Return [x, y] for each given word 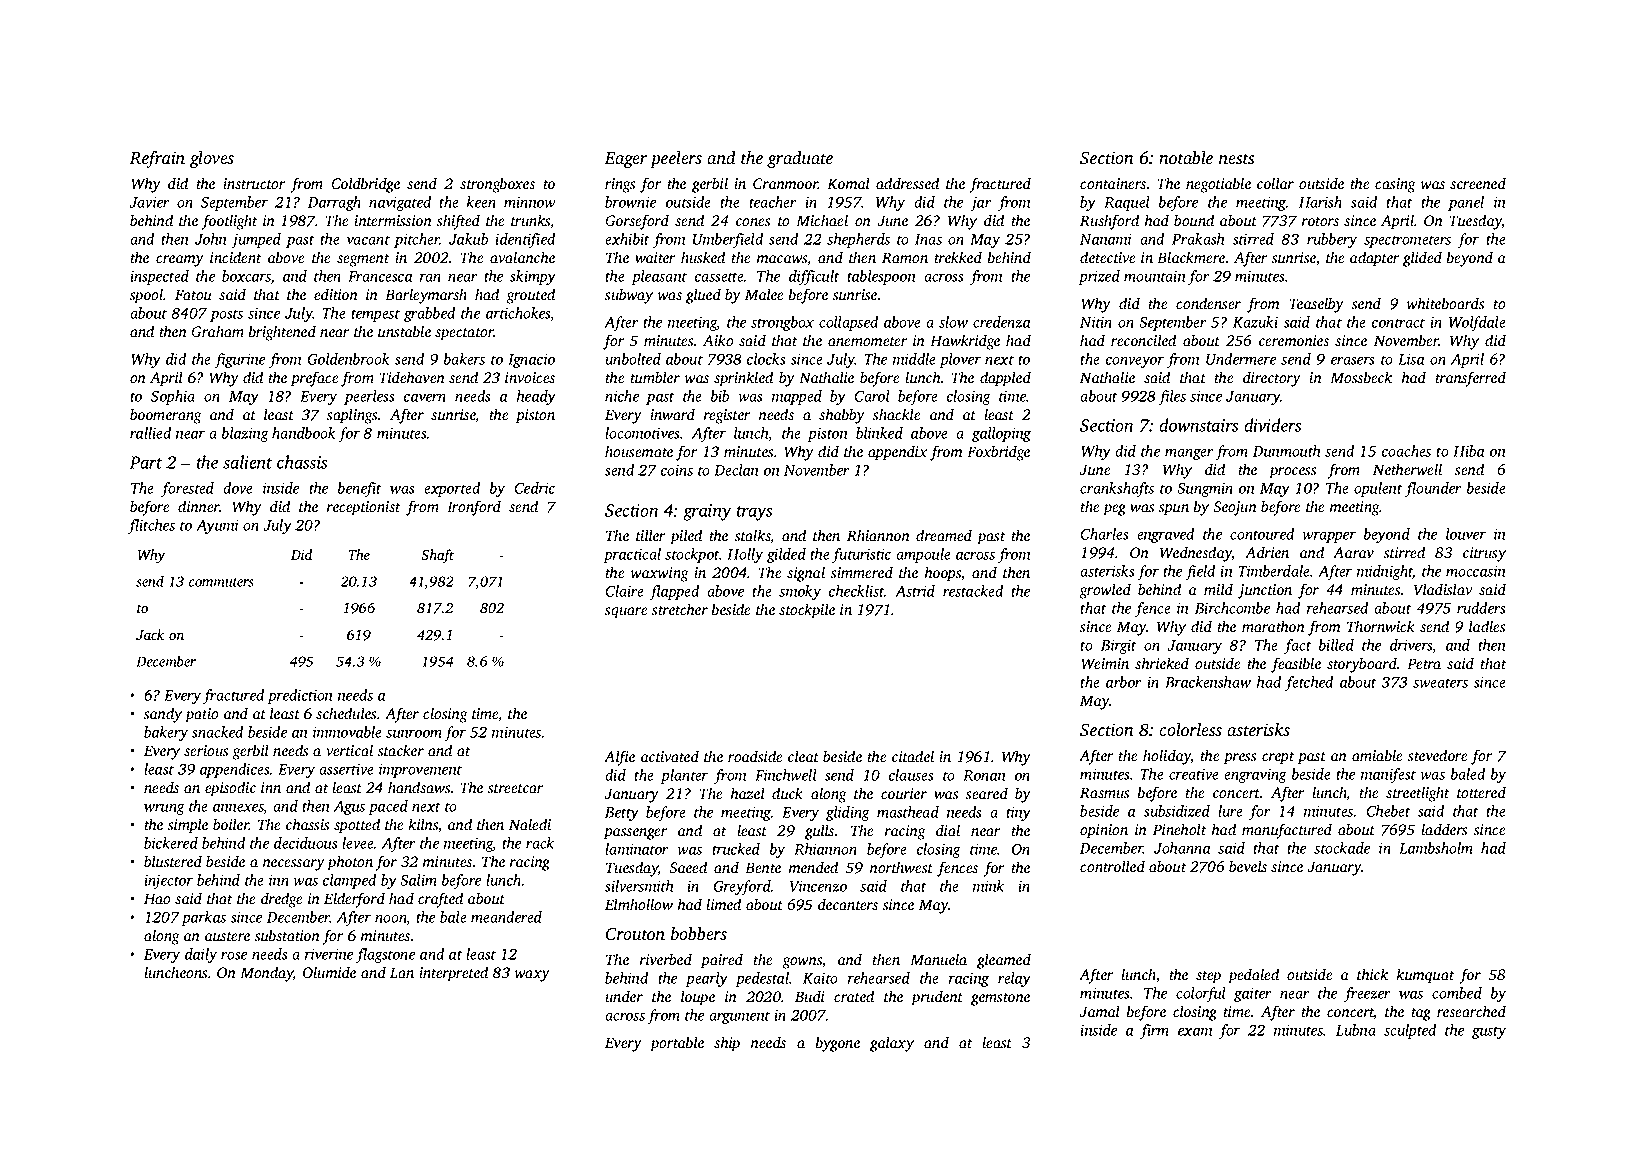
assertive [346, 769]
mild [1218, 589]
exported [452, 489]
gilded [786, 555]
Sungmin [1205, 490]
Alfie [619, 758]
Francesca [380, 276]
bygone [838, 1044]
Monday [267, 974]
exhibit [627, 239]
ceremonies [1294, 341]
